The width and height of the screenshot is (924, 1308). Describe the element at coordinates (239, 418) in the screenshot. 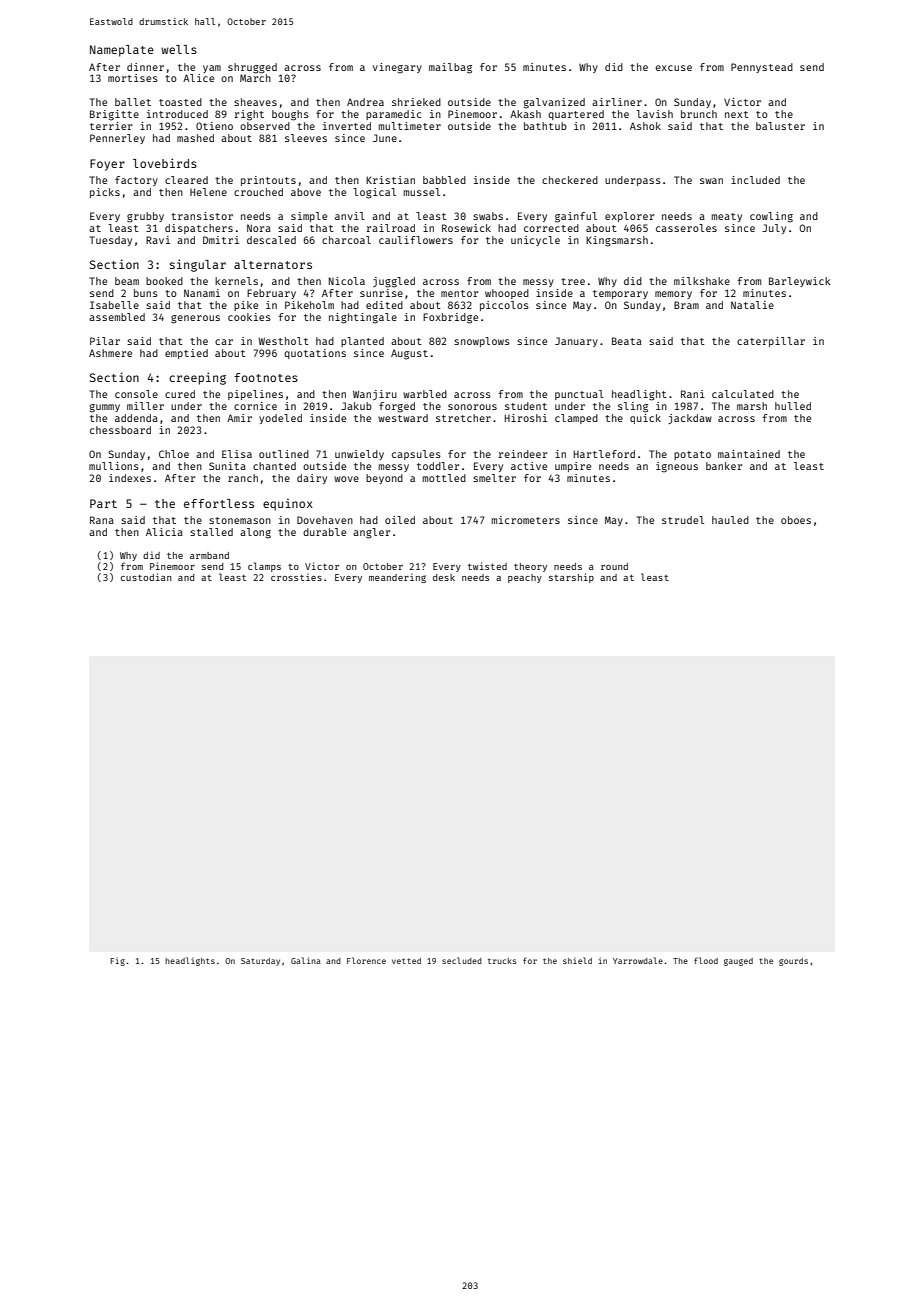

I see `Amir` at that location.
